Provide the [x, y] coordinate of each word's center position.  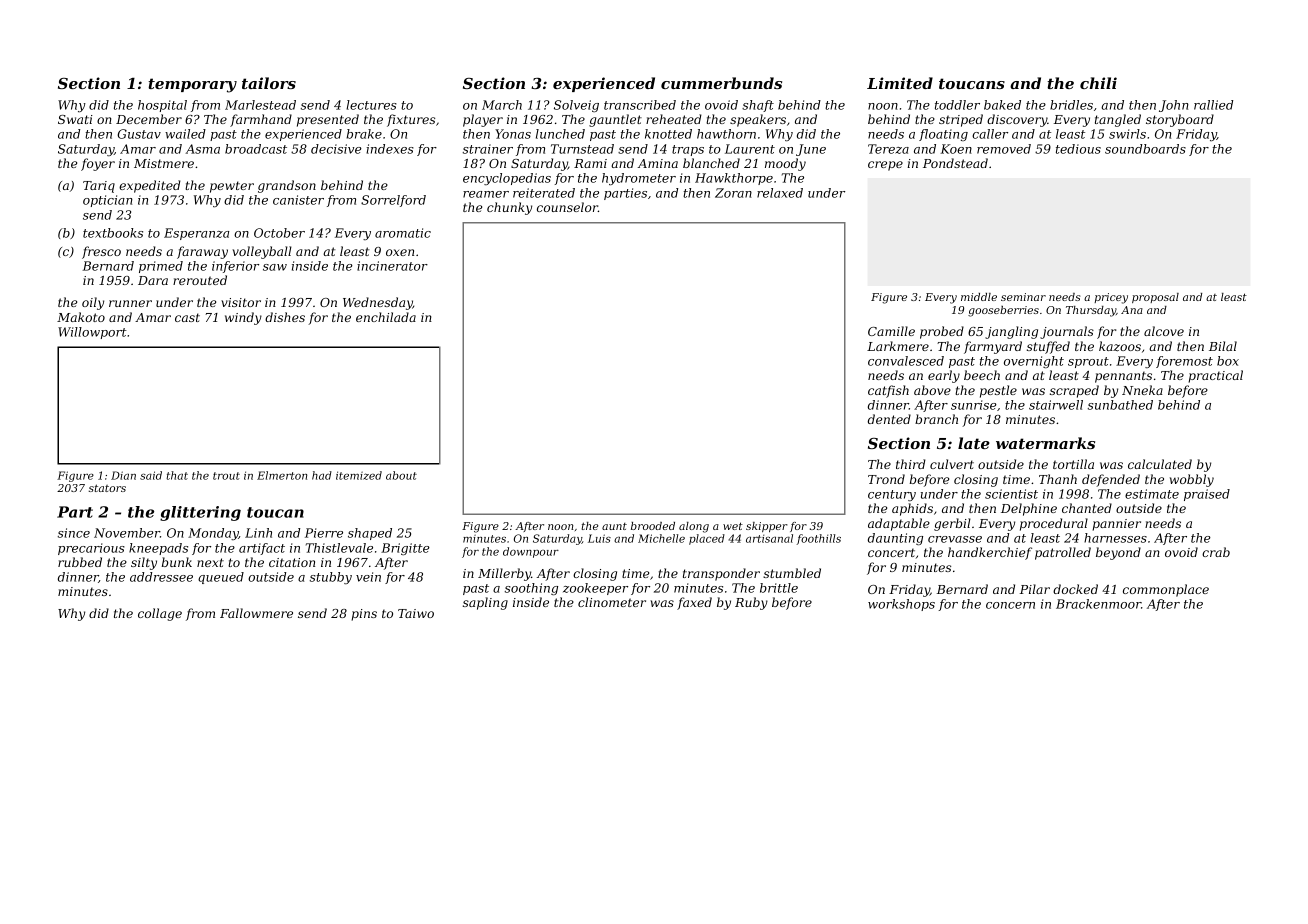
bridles [1071, 105]
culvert [952, 464]
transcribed [640, 105]
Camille [891, 331]
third [911, 464]
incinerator [392, 266]
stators [107, 488]
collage [160, 614]
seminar [1023, 297]
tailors [269, 83]
